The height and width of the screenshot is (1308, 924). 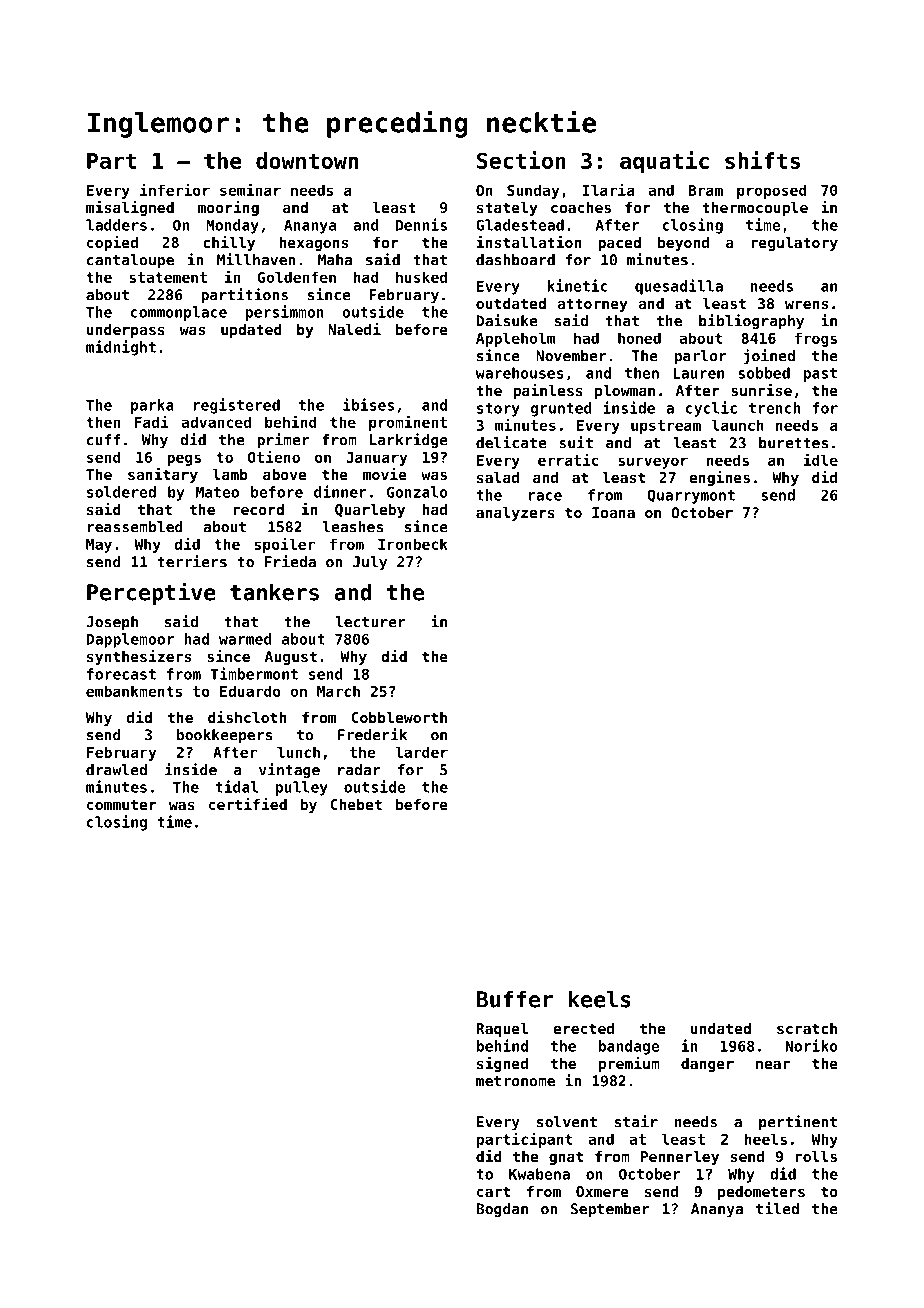 I want to click on Quarrymont, so click(x=691, y=496).
